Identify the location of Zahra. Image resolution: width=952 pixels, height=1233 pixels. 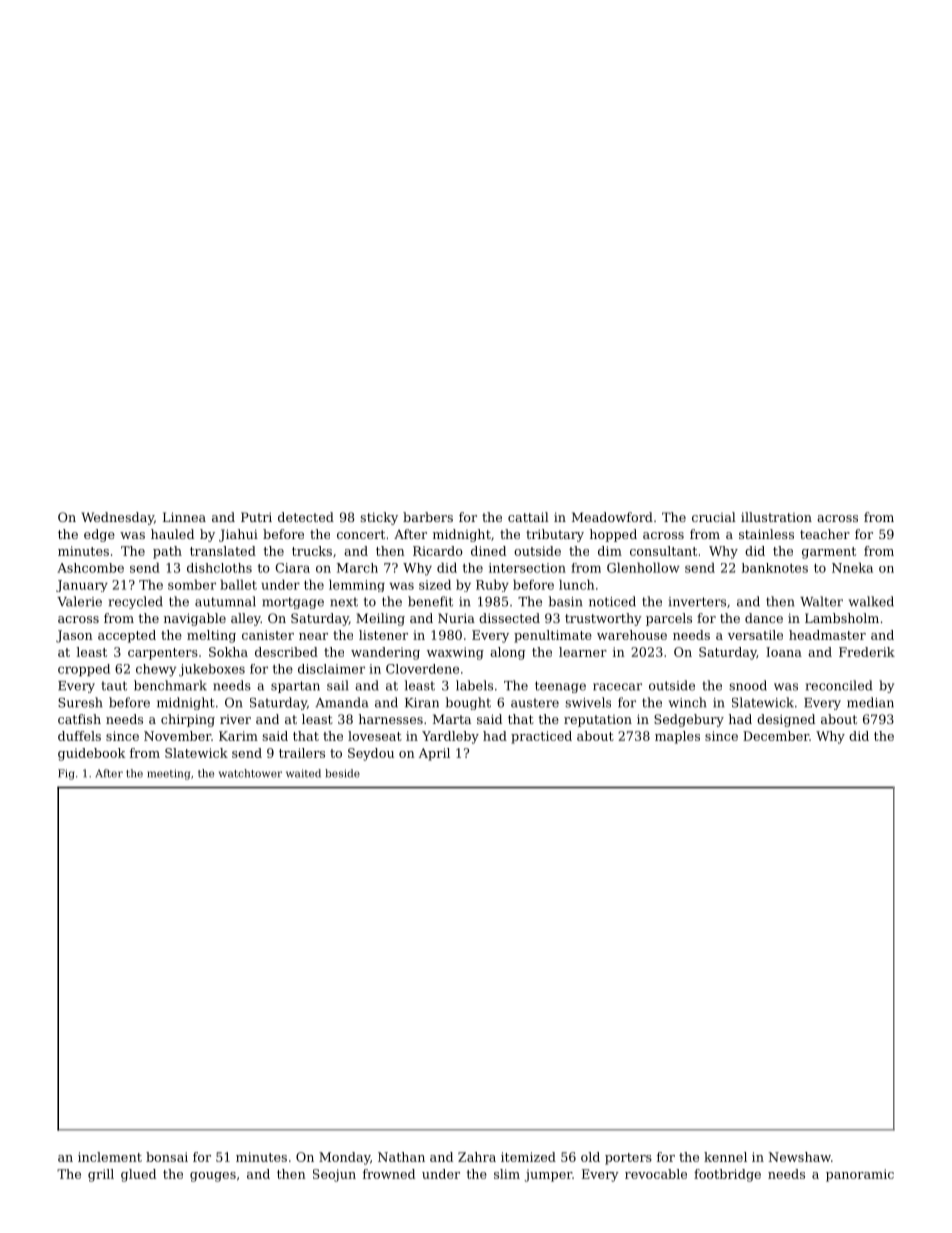
(477, 1157).
